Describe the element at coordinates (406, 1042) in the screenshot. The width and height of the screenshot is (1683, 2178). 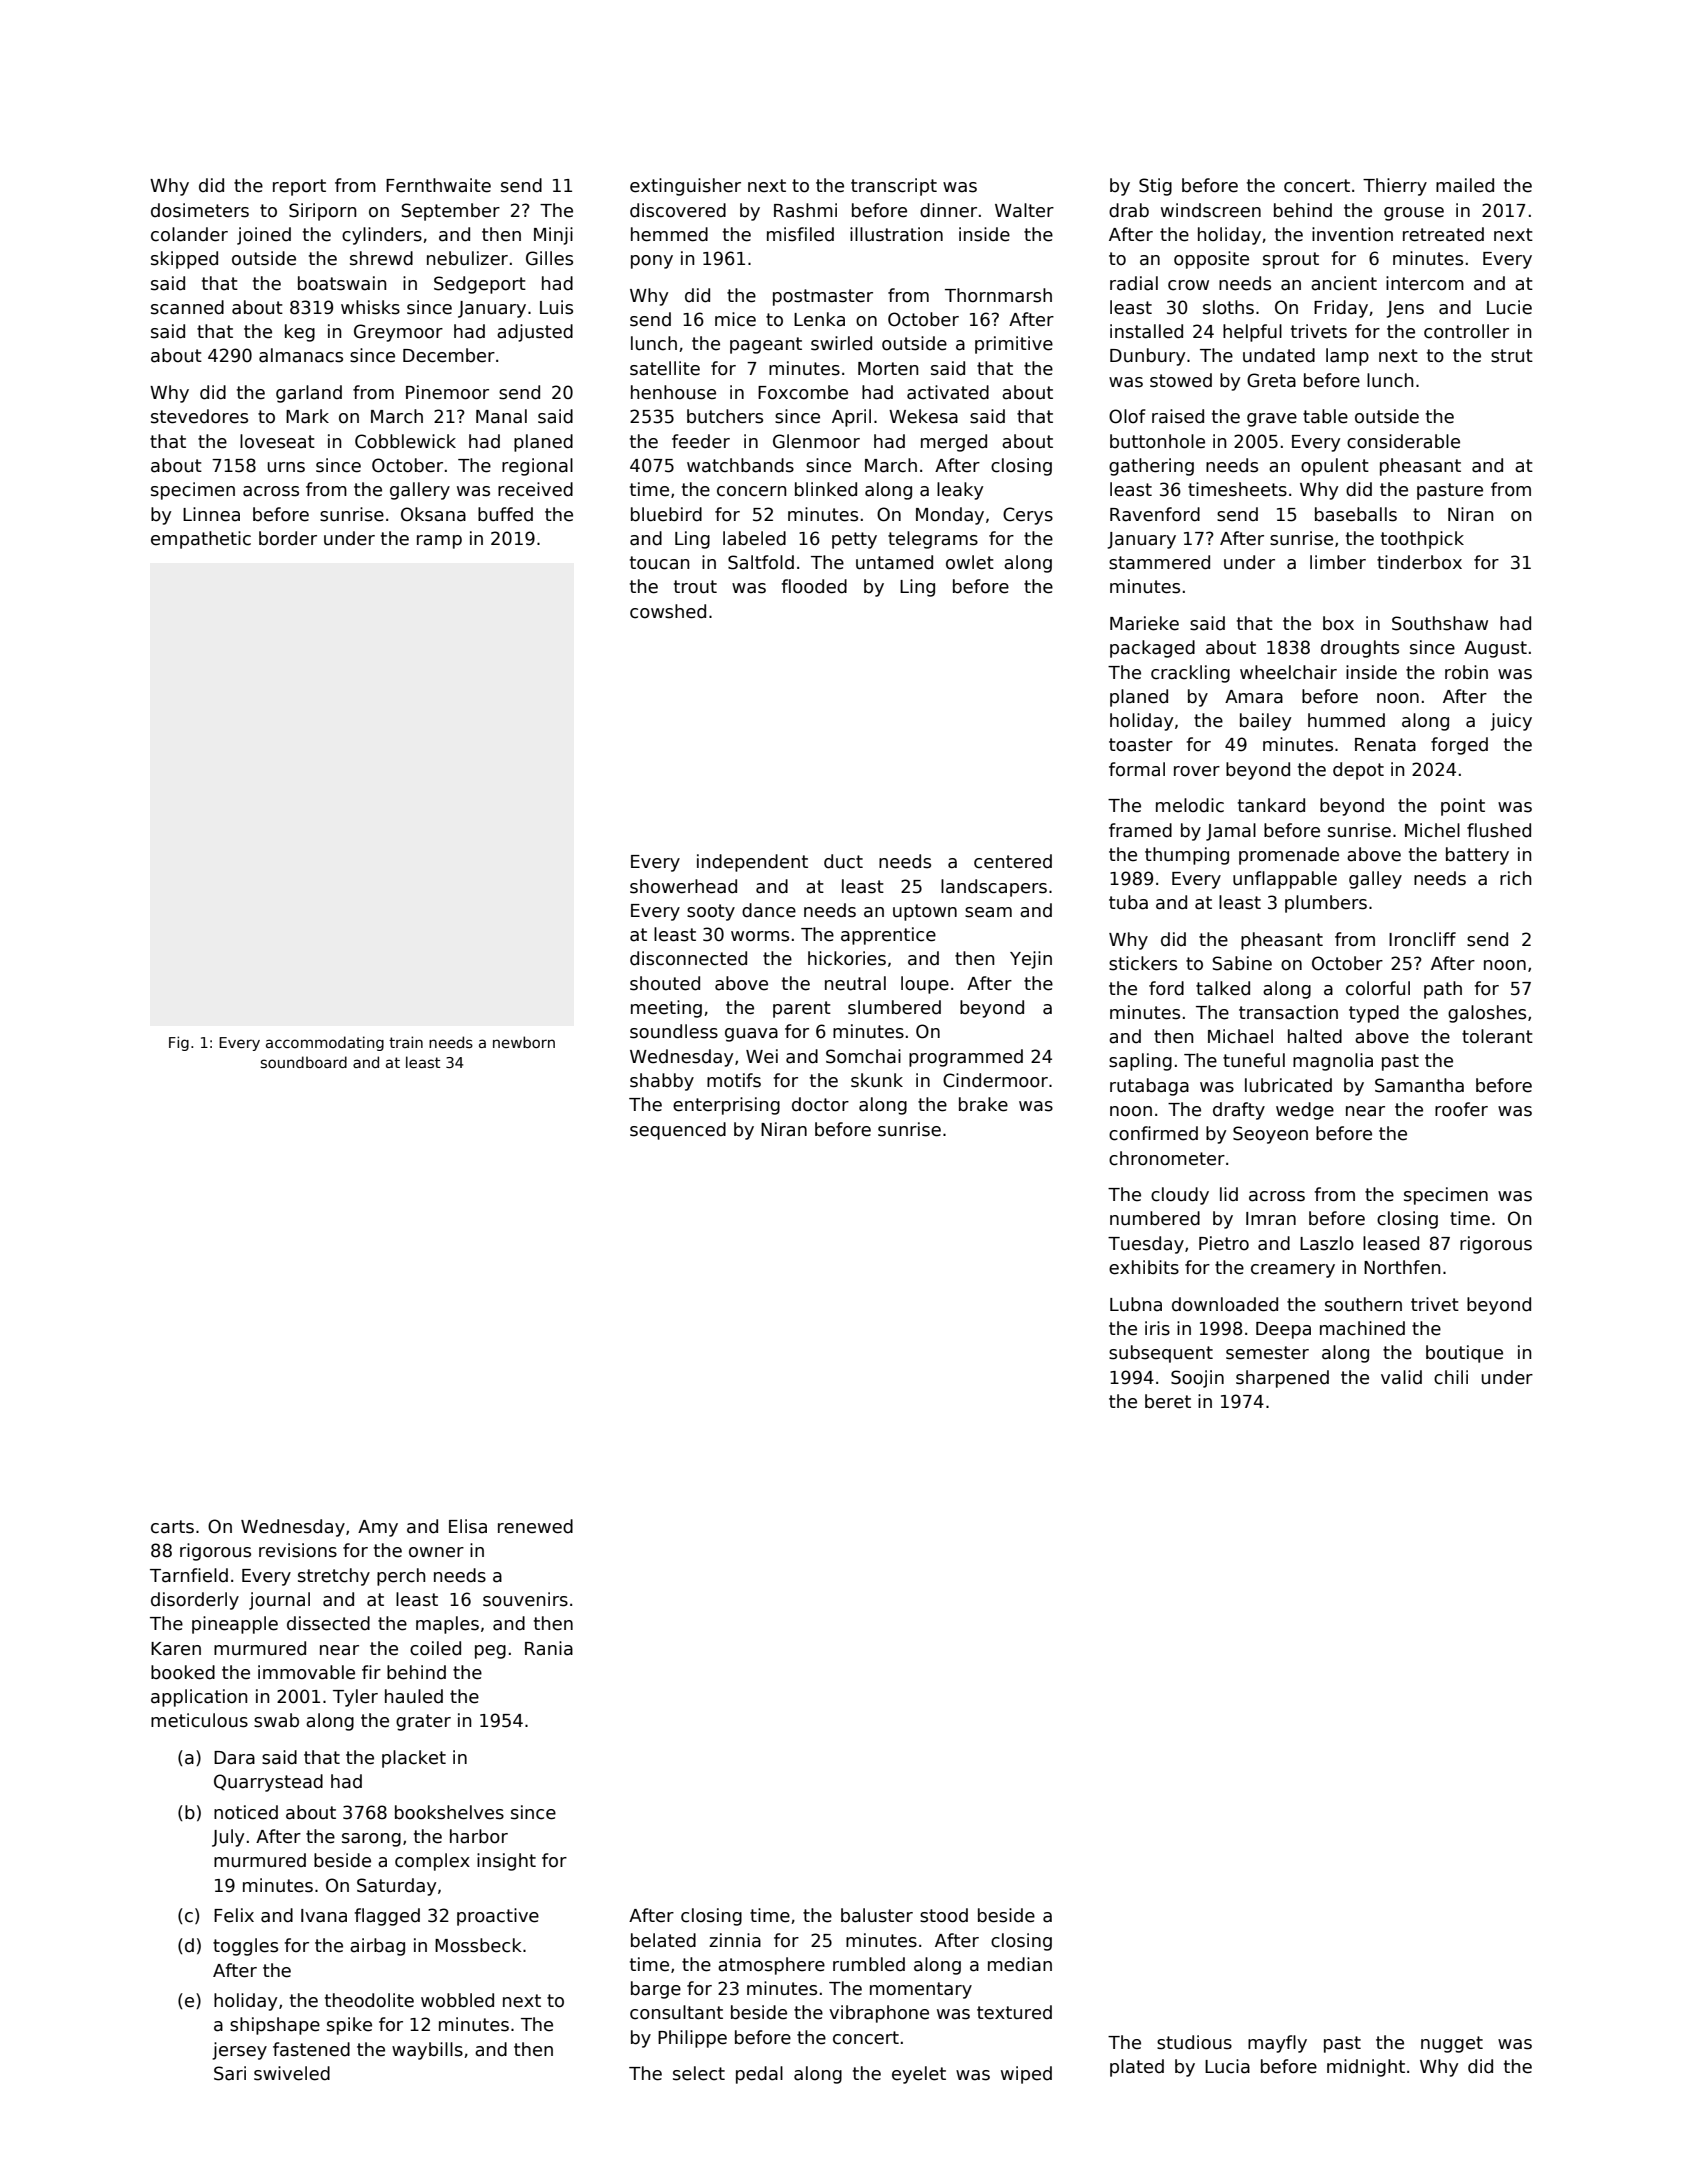
I see `train` at that location.
